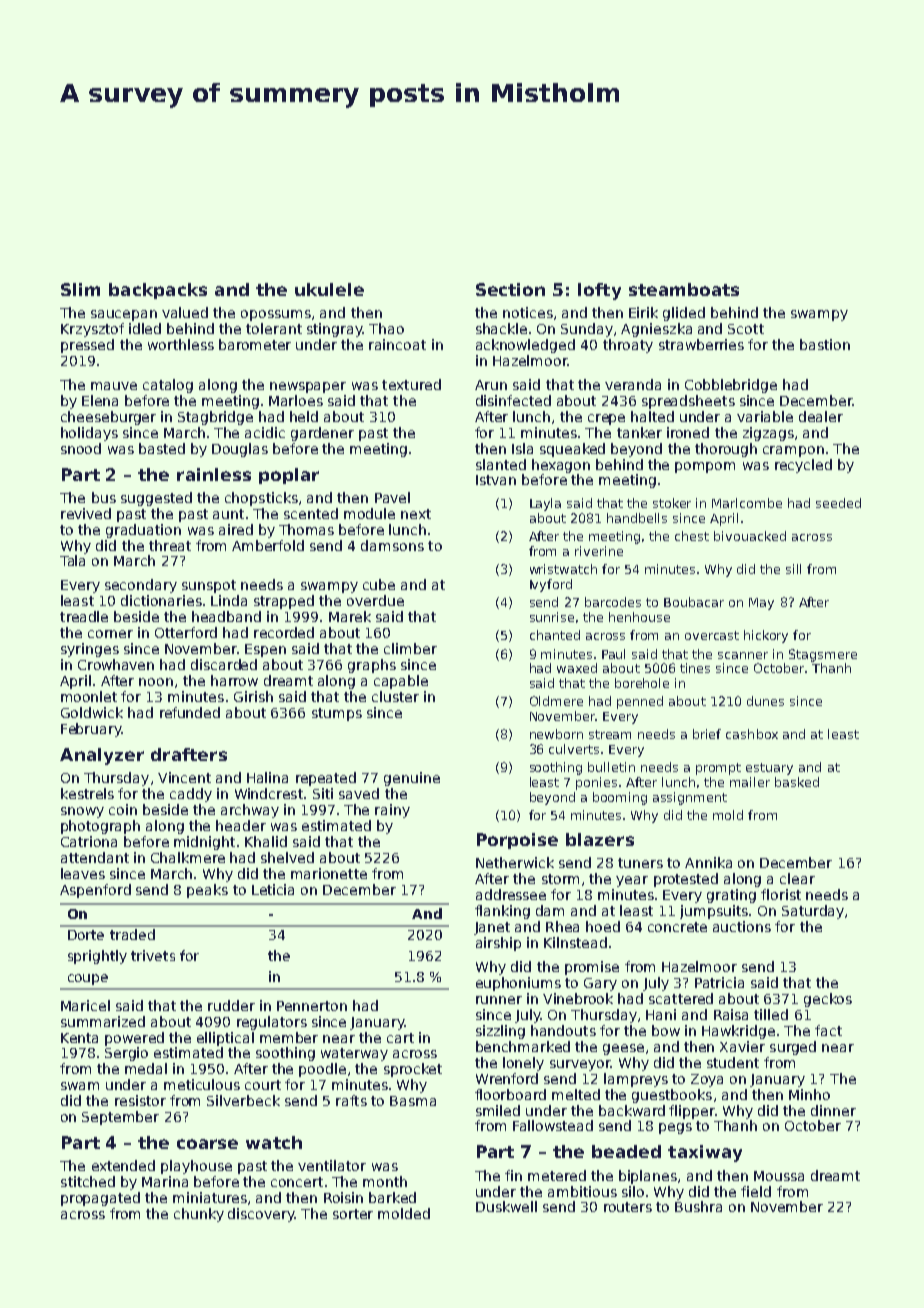 The image size is (924, 1308). What do you see at coordinates (596, 783) in the document?
I see `ponies` at bounding box center [596, 783].
